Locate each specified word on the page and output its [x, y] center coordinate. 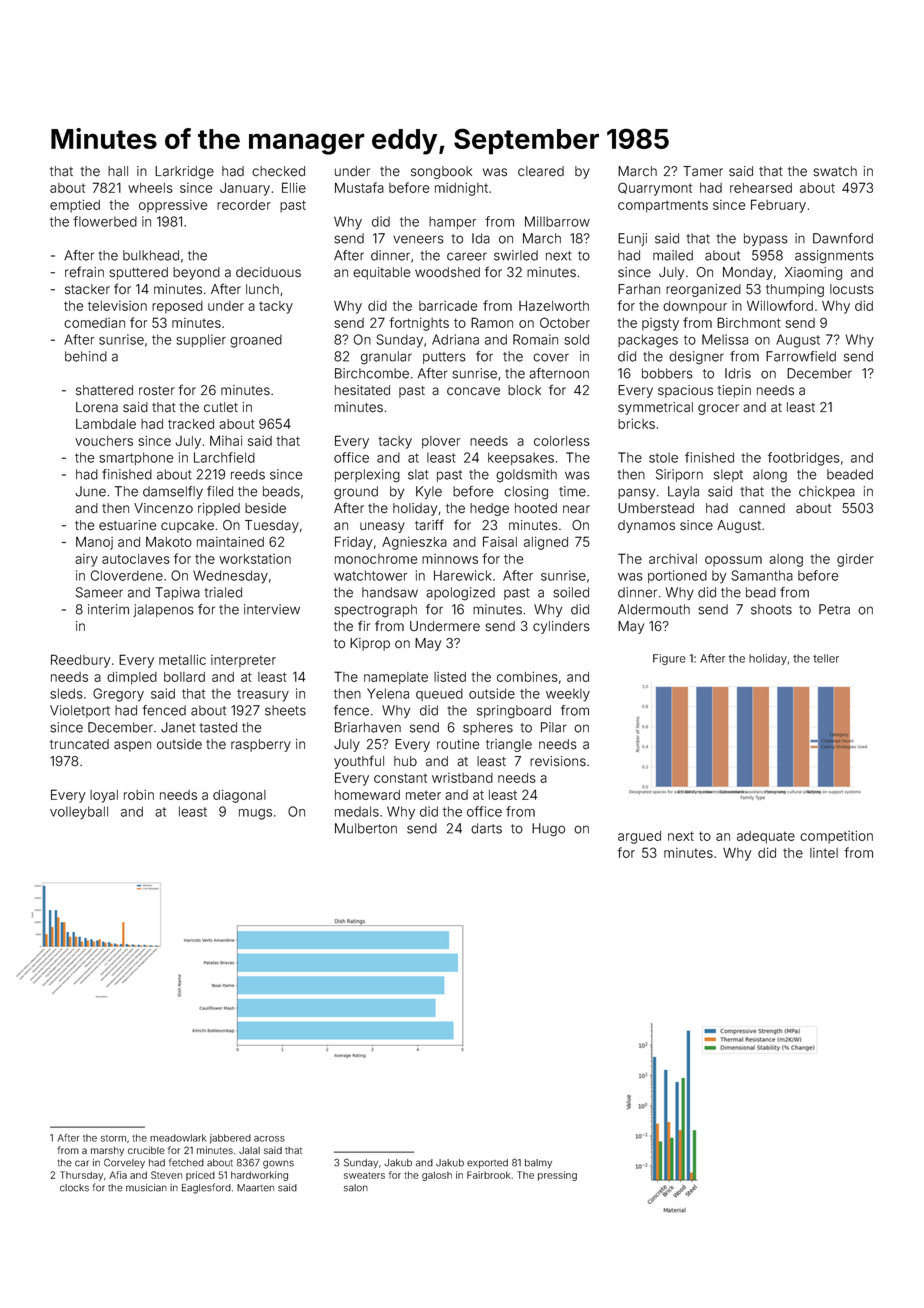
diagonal [239, 796]
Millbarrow [557, 221]
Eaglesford [206, 1188]
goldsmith [526, 476]
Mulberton [366, 828]
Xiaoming [813, 273]
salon [356, 1188]
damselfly [173, 492]
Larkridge [184, 172]
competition [836, 837]
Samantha [762, 575]
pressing [557, 1176]
